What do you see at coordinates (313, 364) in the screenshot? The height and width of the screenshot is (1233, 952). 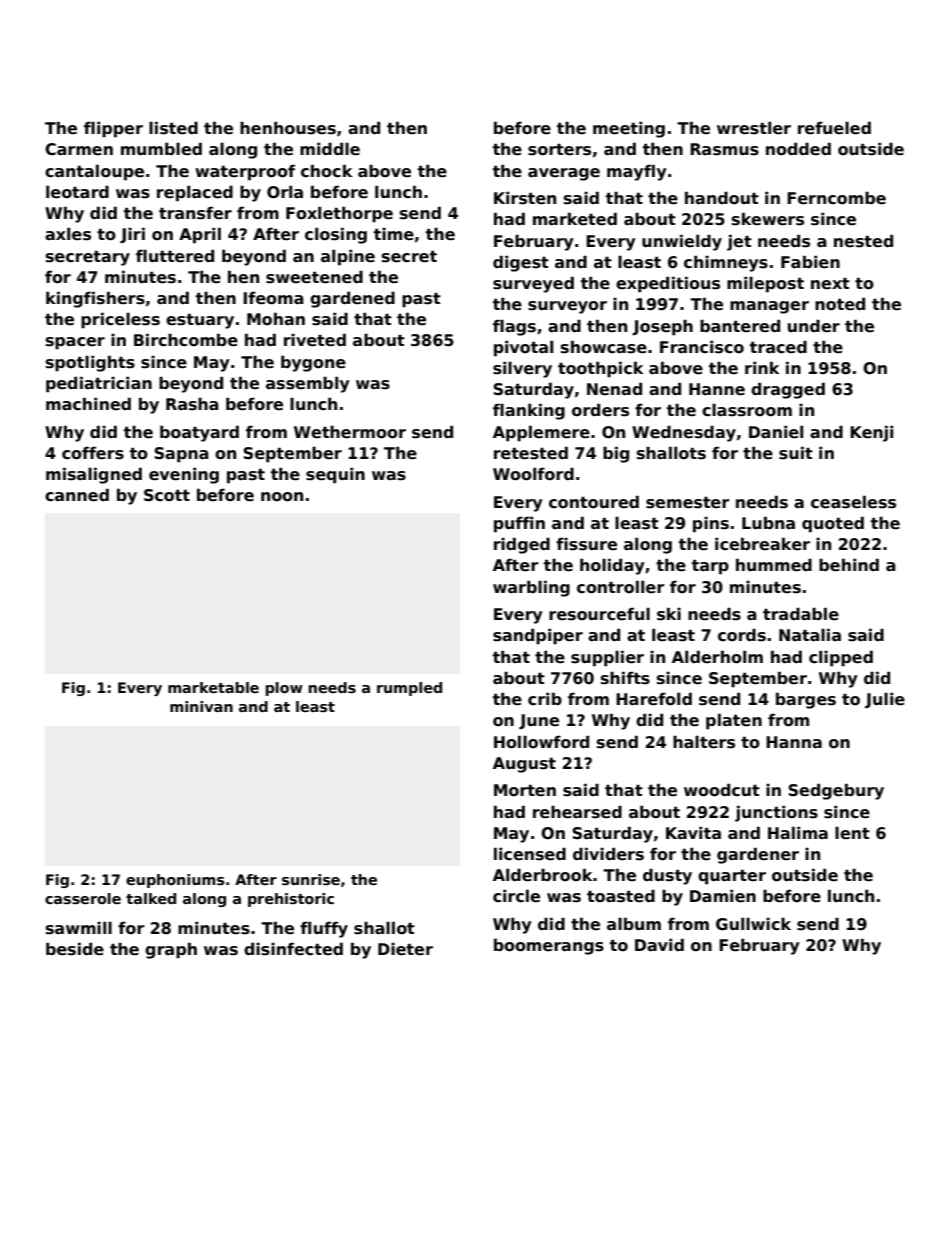 I see `bygone` at bounding box center [313, 364].
